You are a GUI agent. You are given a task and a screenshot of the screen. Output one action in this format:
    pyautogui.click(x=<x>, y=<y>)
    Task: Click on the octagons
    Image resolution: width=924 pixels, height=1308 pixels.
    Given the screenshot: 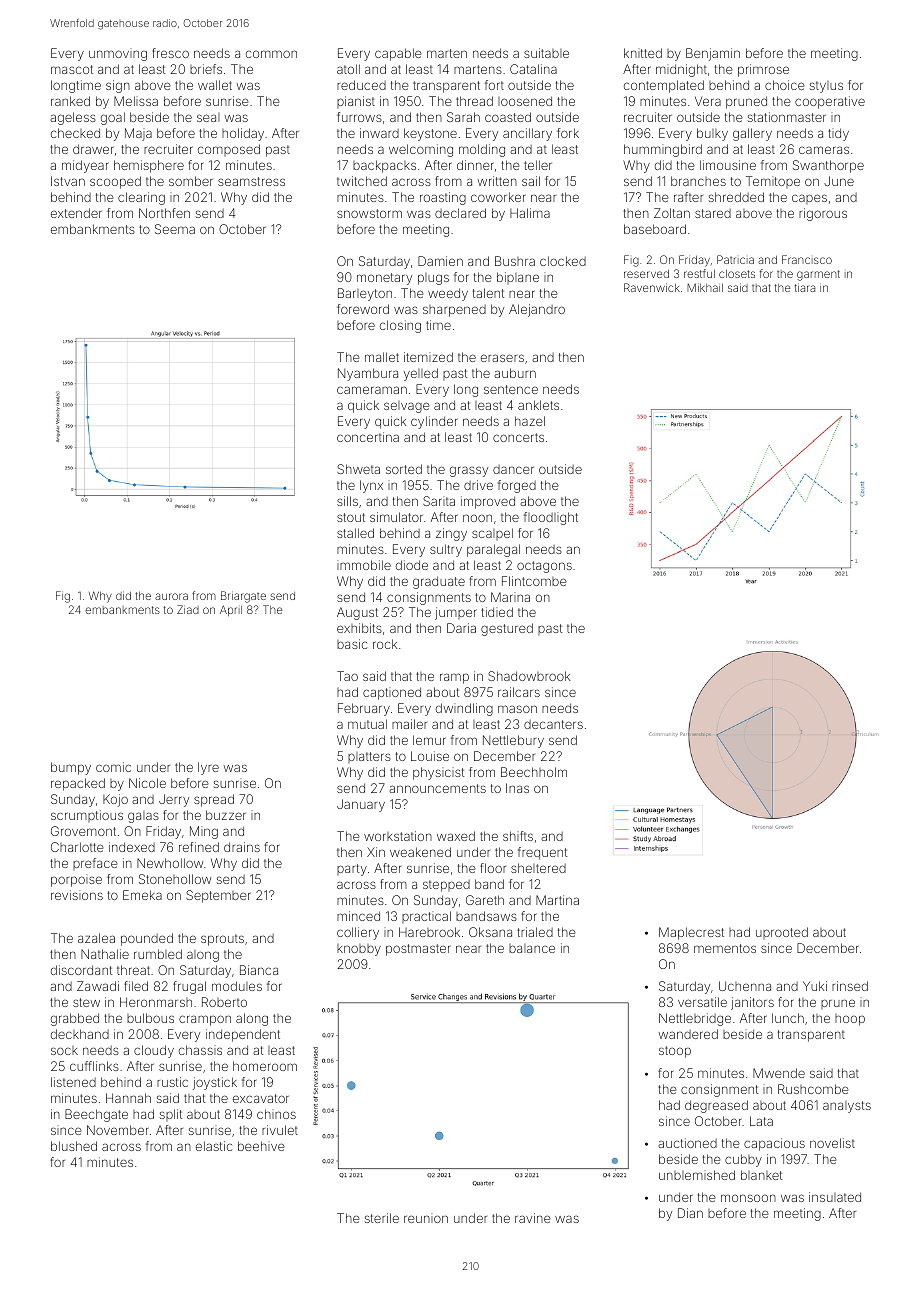 What is the action you would take?
    pyautogui.click(x=544, y=567)
